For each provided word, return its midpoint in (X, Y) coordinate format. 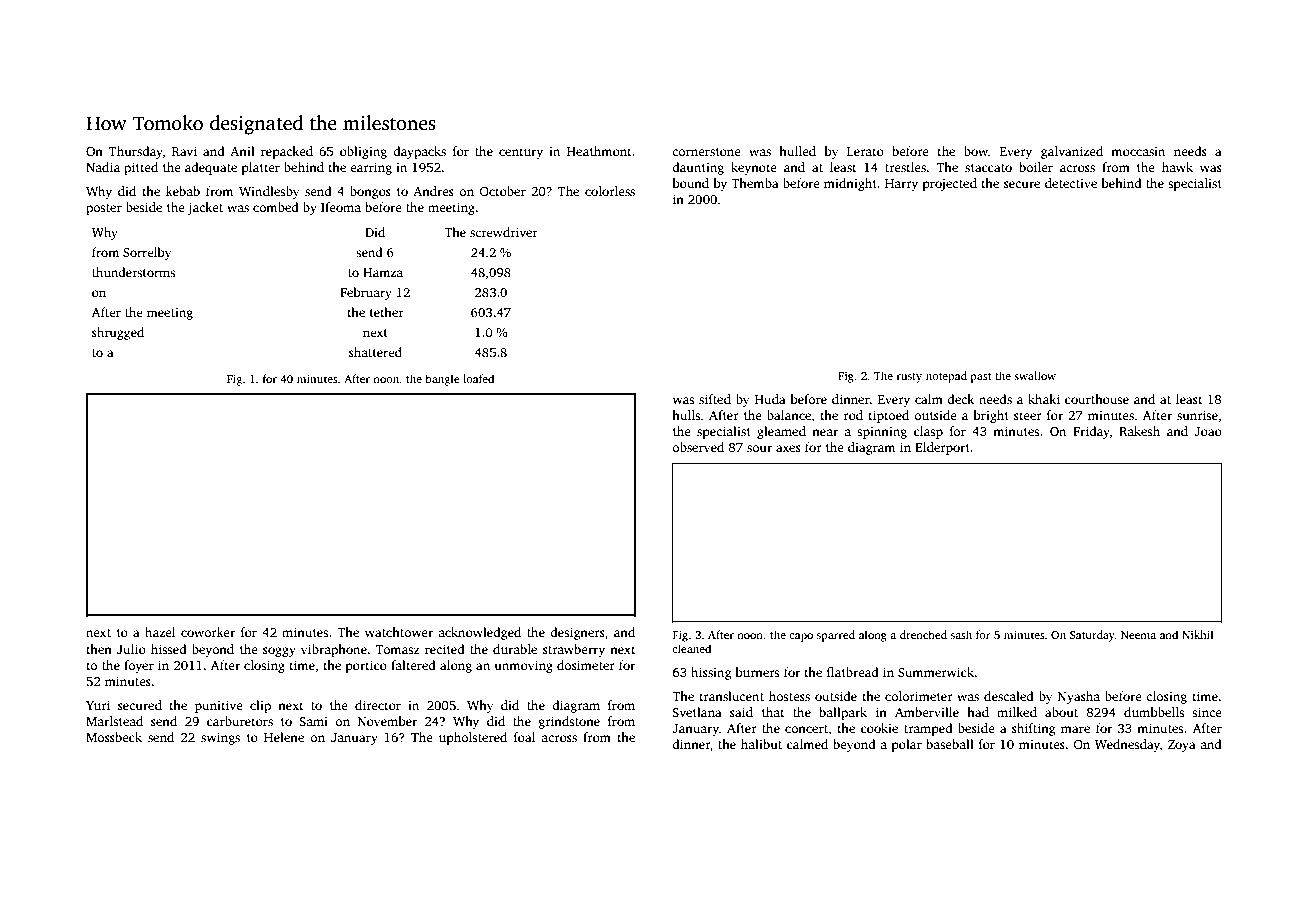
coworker (208, 632)
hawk (1177, 167)
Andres (433, 191)
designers (577, 633)
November (387, 721)
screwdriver (504, 232)
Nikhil (1198, 634)
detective (1071, 183)
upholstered (473, 738)
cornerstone (706, 152)
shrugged (118, 333)
